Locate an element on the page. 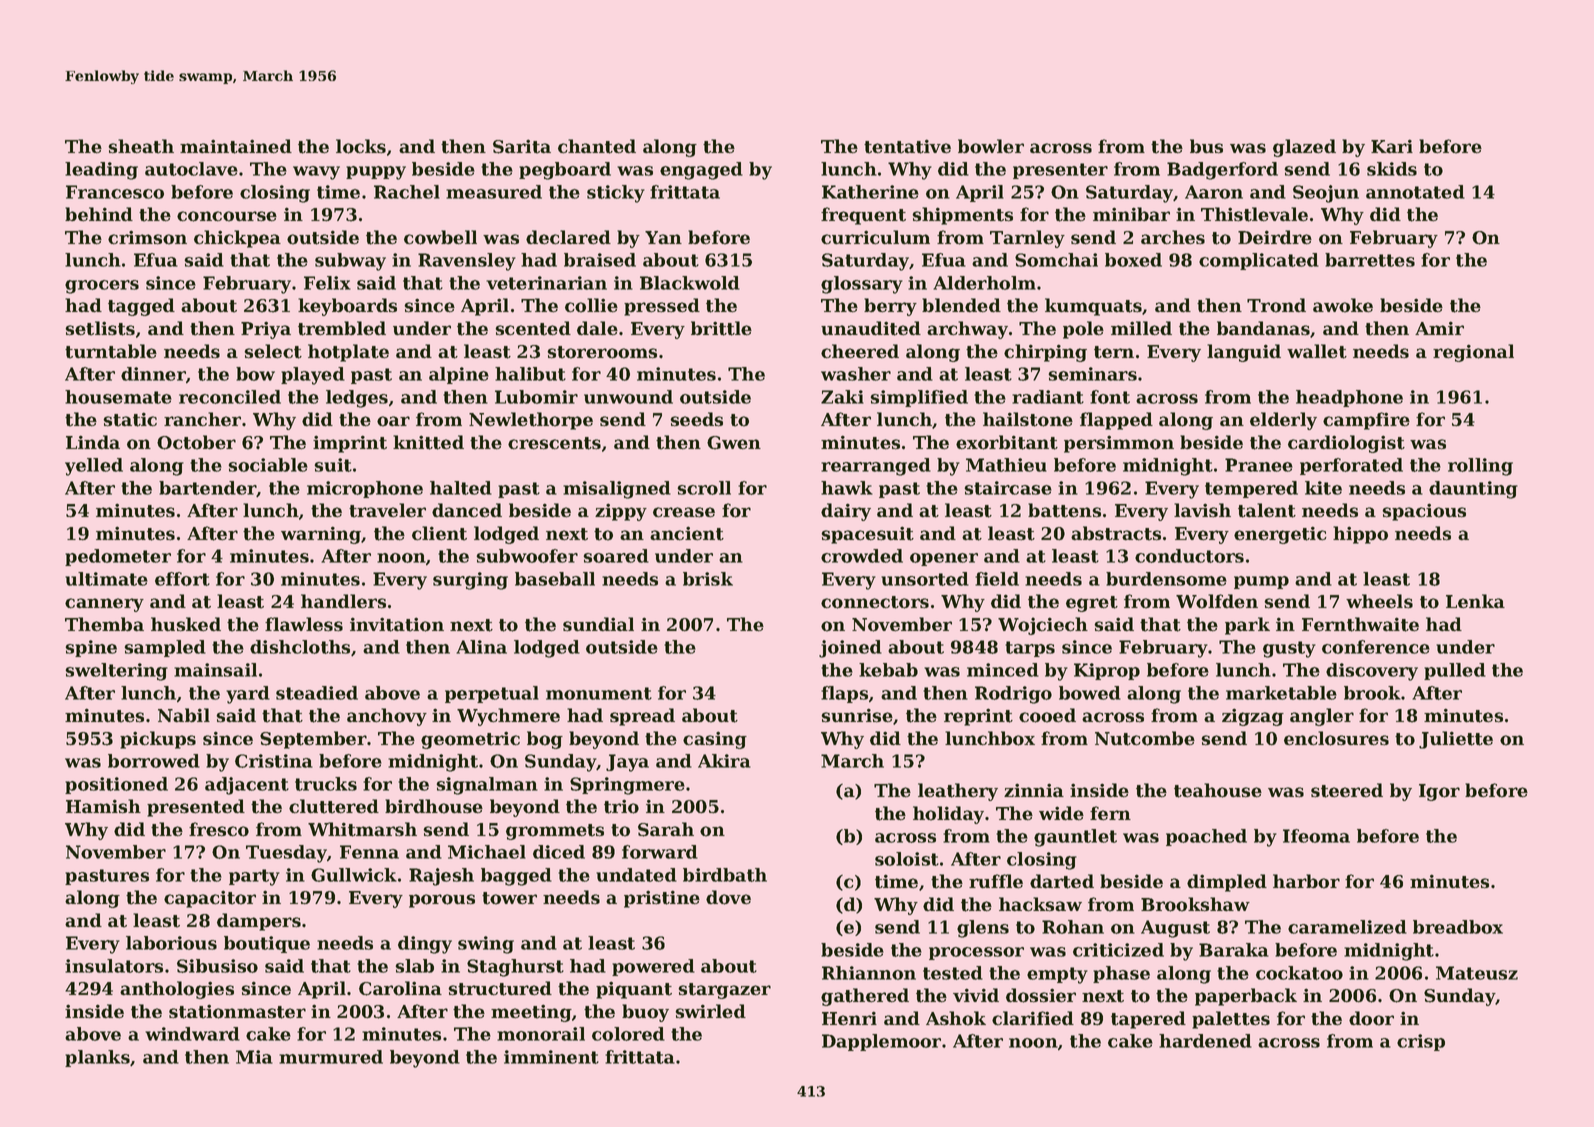 The image size is (1594, 1127). Deirdre is located at coordinates (1275, 237).
